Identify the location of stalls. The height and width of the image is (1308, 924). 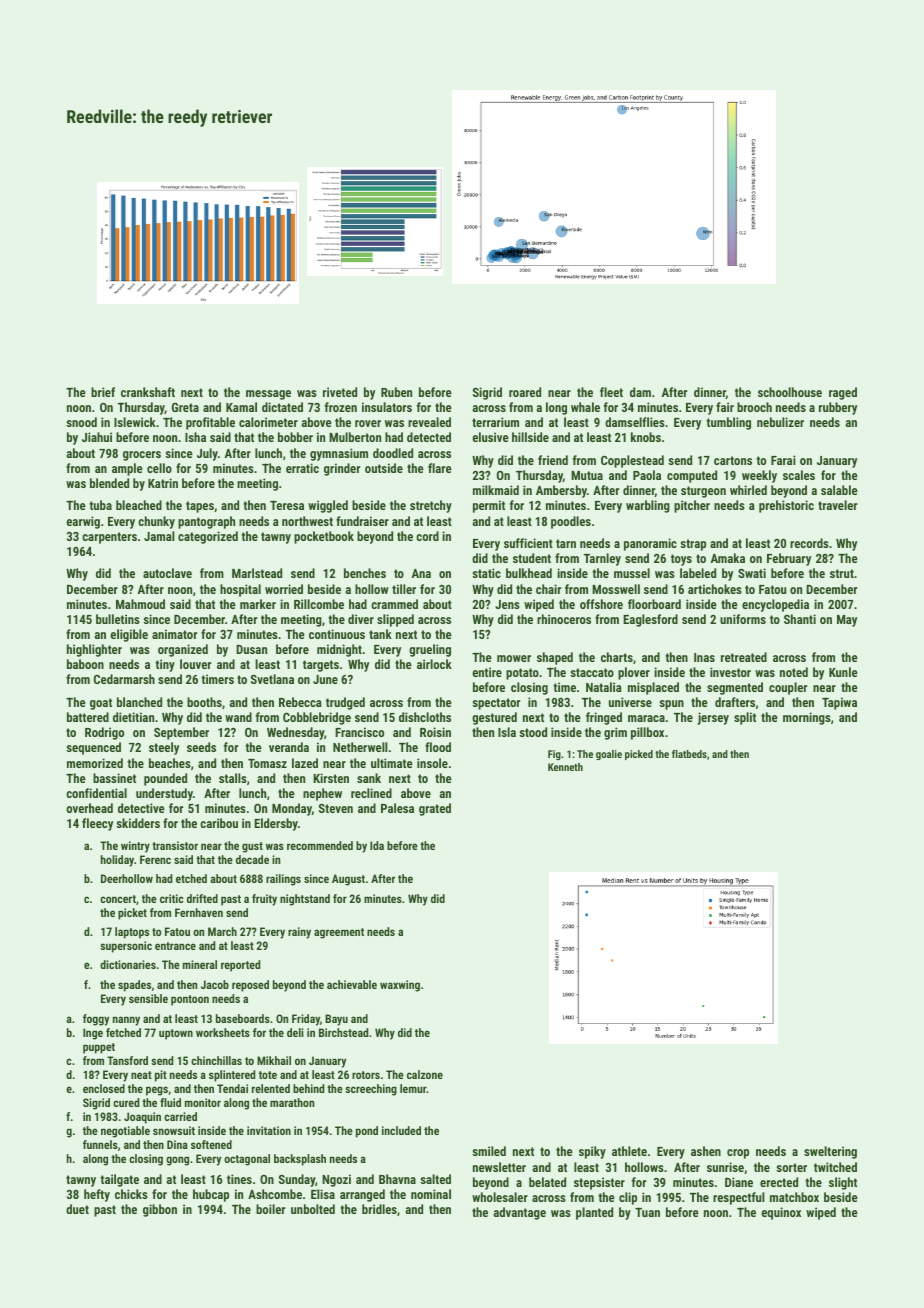
(233, 778).
